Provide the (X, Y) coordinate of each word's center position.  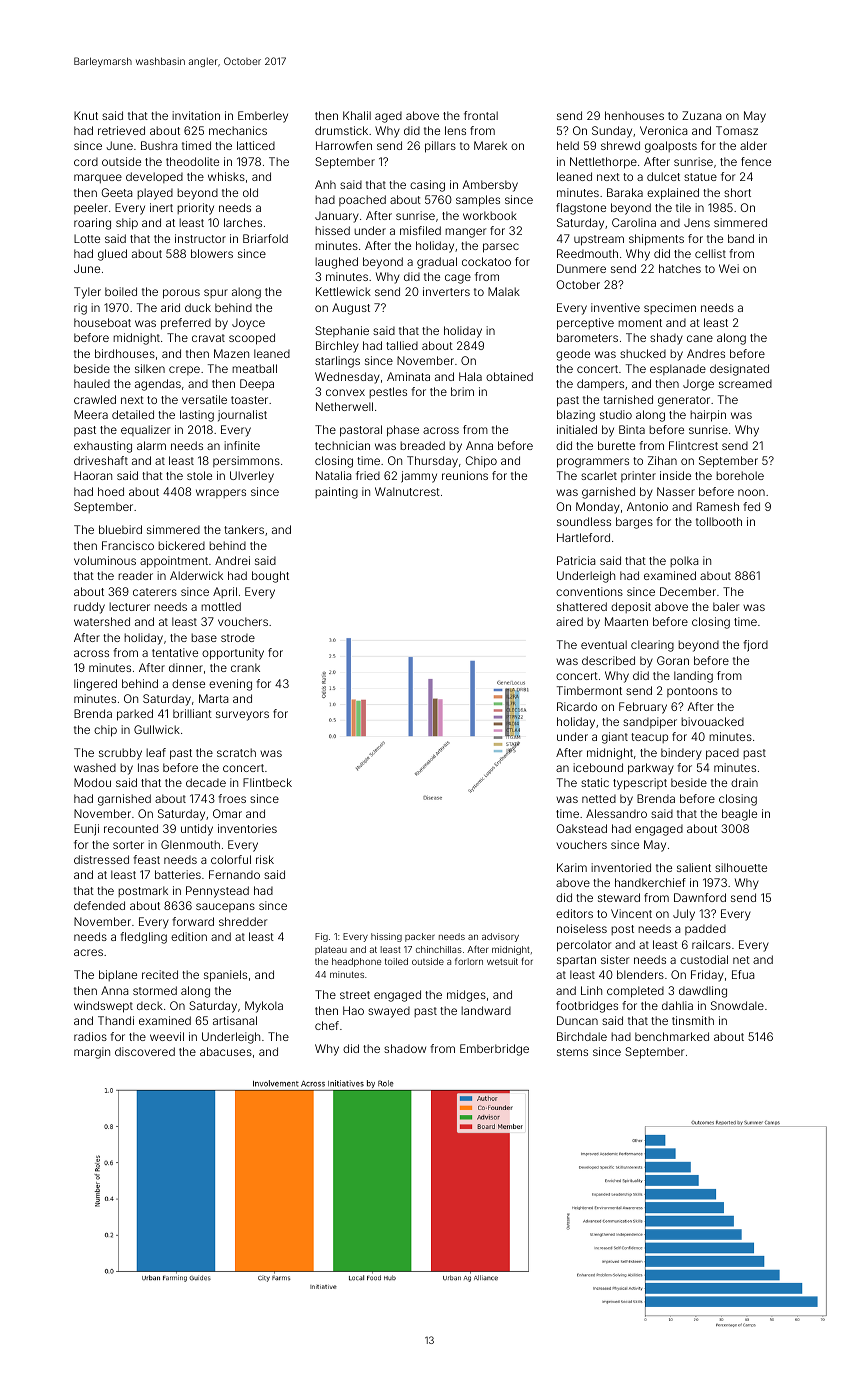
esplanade (678, 369)
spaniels (225, 976)
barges (634, 523)
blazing (576, 416)
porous (181, 294)
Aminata (408, 376)
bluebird (120, 529)
